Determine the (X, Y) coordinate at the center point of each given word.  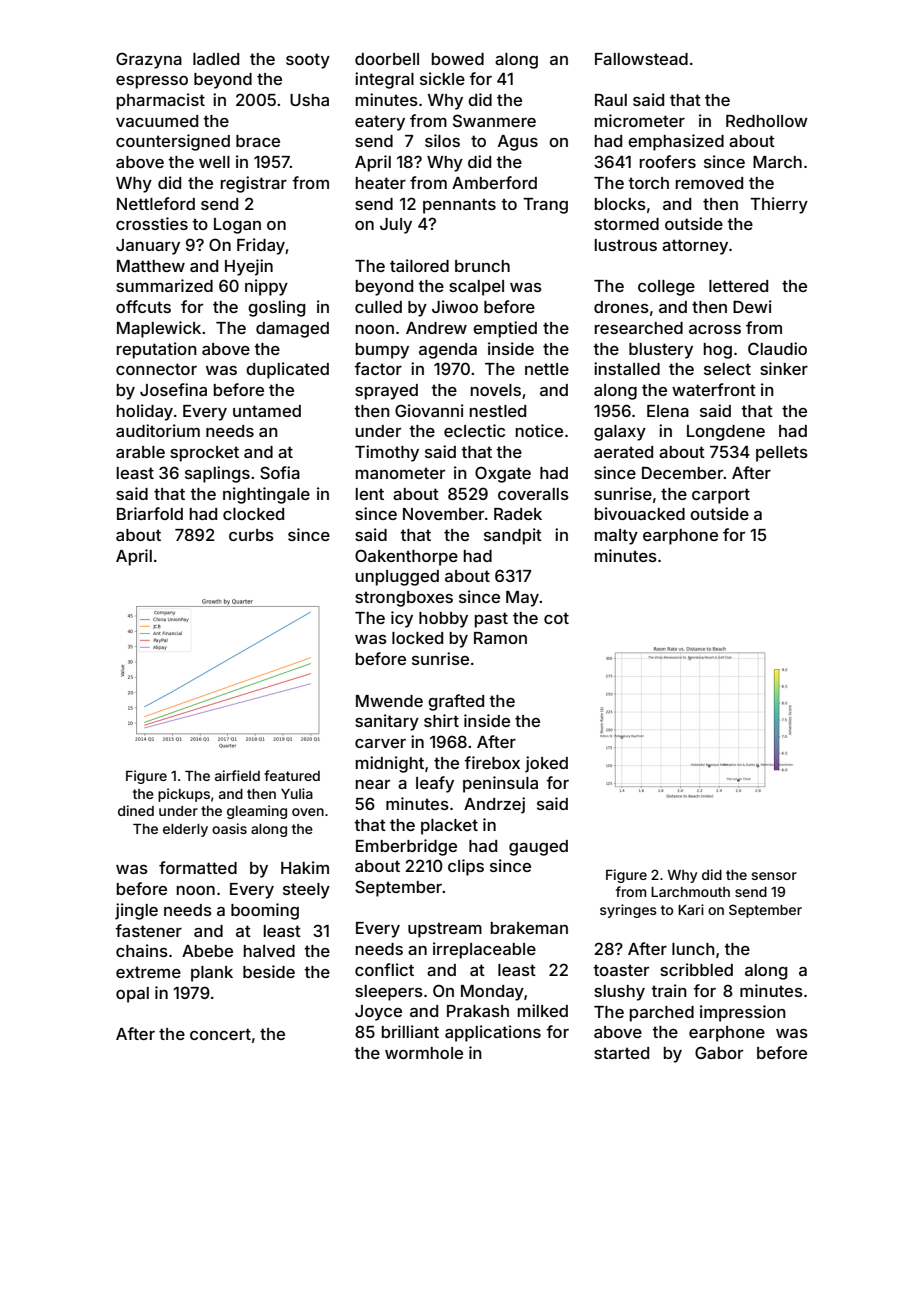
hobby (443, 620)
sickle (442, 78)
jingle (136, 911)
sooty (308, 61)
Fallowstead (641, 59)
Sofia (280, 472)
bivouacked (640, 513)
